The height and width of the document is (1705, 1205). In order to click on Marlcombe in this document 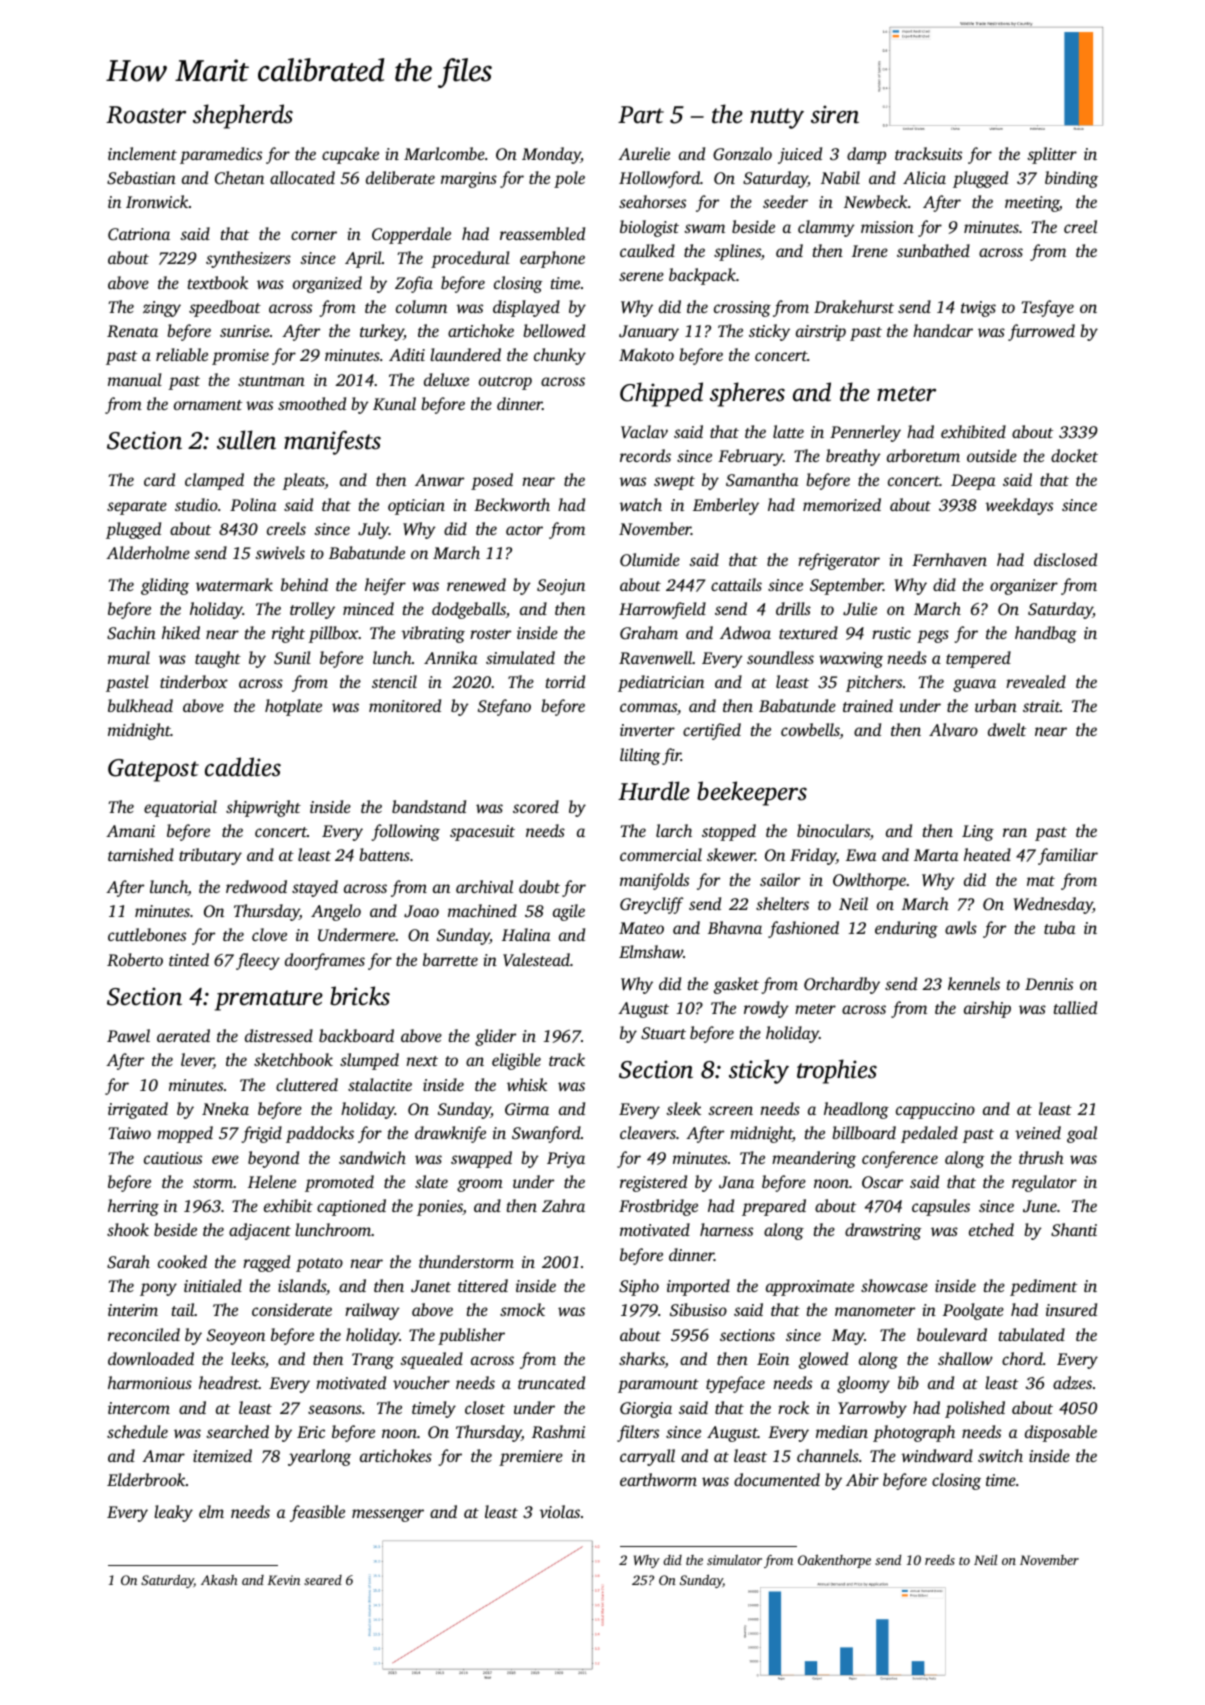, I will do `click(444, 153)`.
